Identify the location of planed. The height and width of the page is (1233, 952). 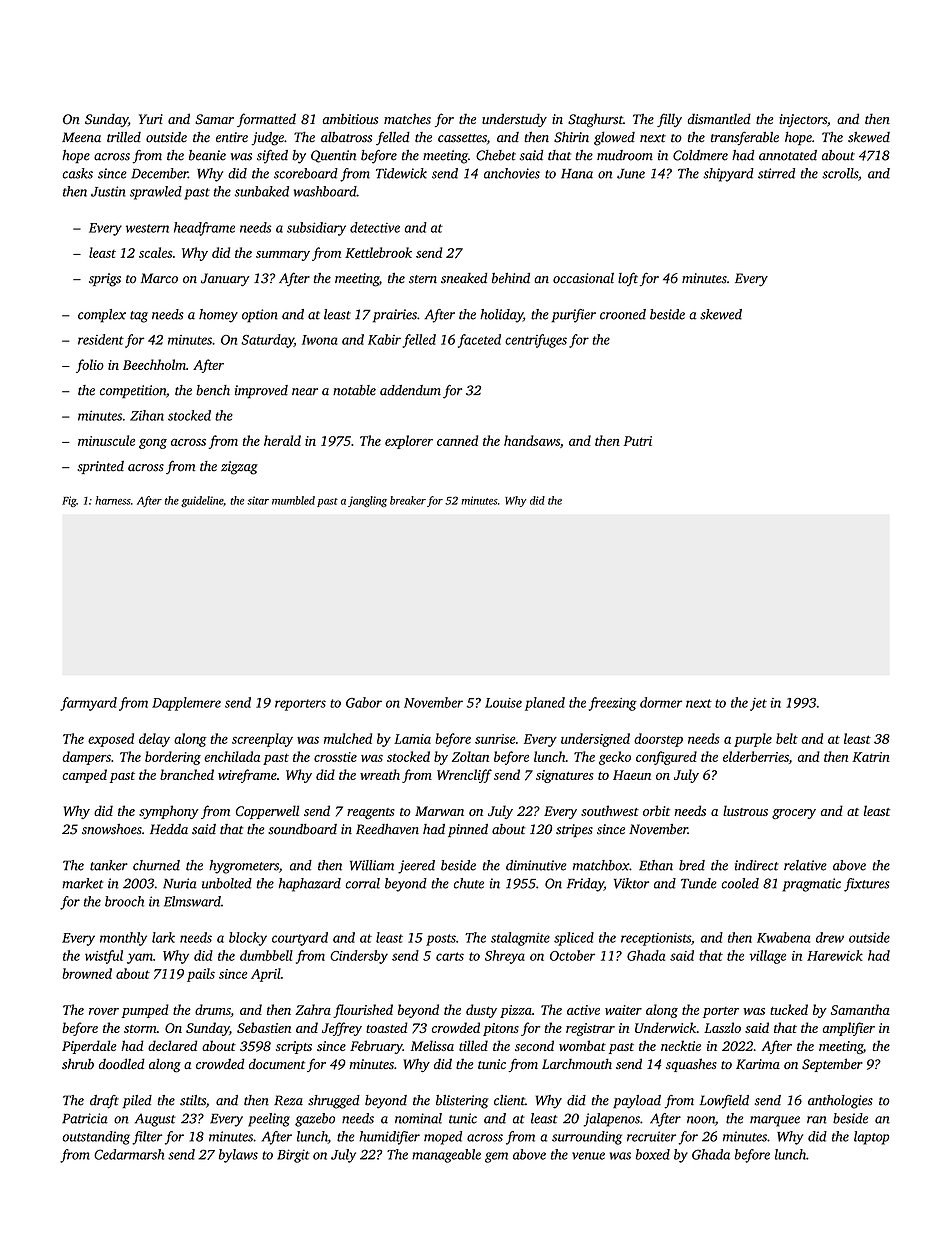
(545, 704).
